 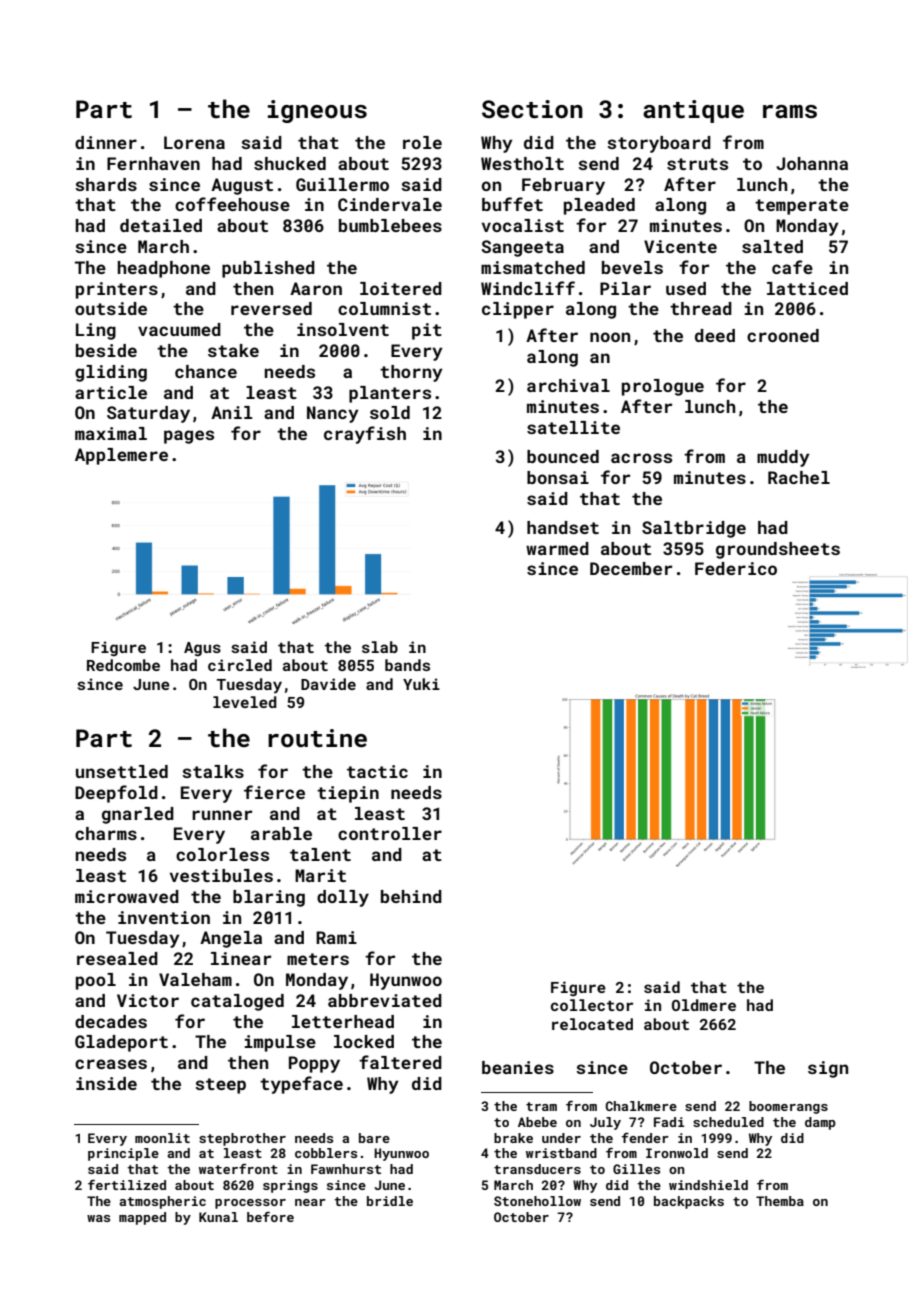 I want to click on Redcombe, so click(x=123, y=665).
